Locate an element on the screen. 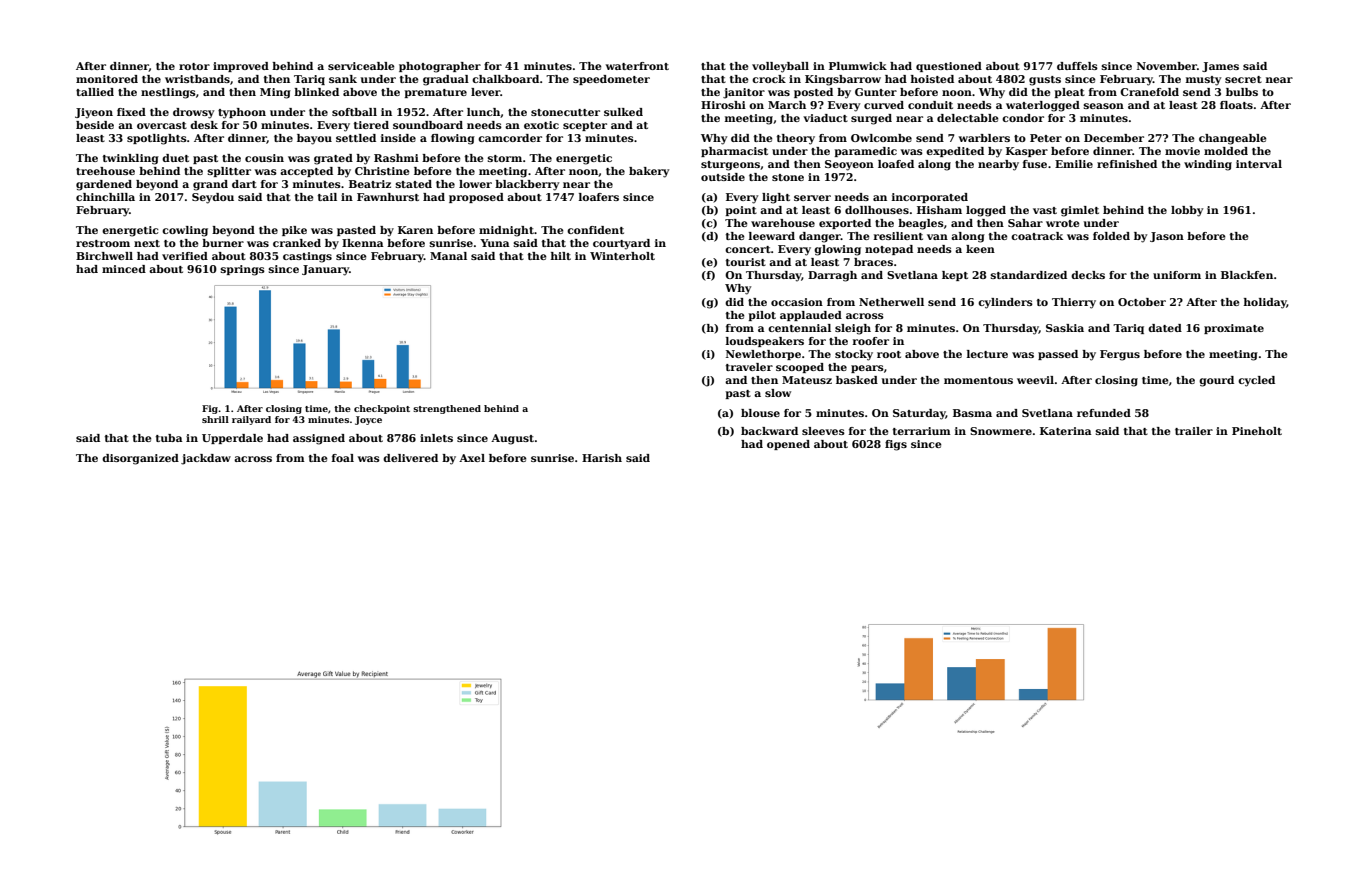 Image resolution: width=1372 pixels, height=887 pixels. Fergus is located at coordinates (1120, 355).
